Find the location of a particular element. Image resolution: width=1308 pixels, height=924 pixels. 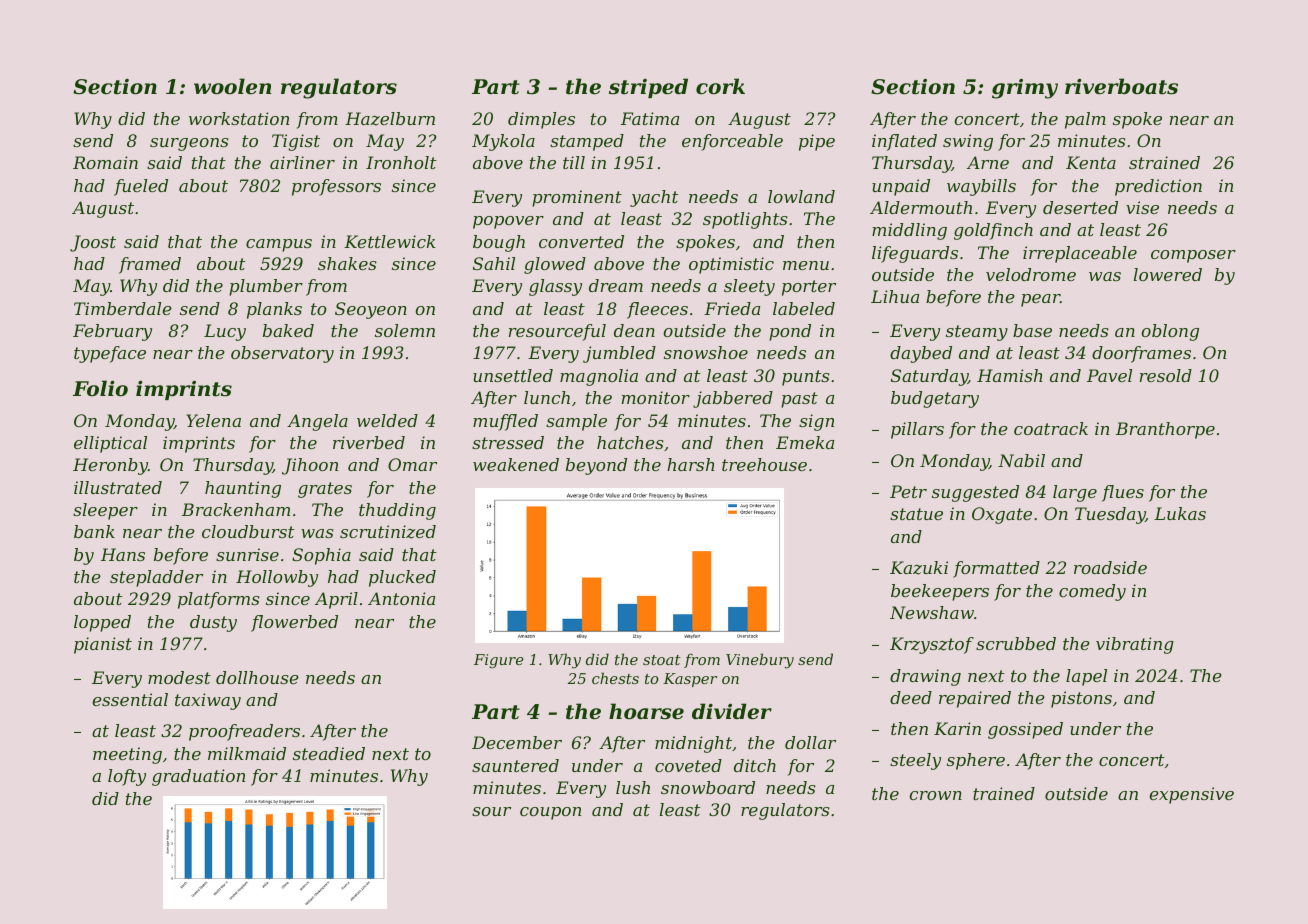

Folio is located at coordinates (100, 388).
